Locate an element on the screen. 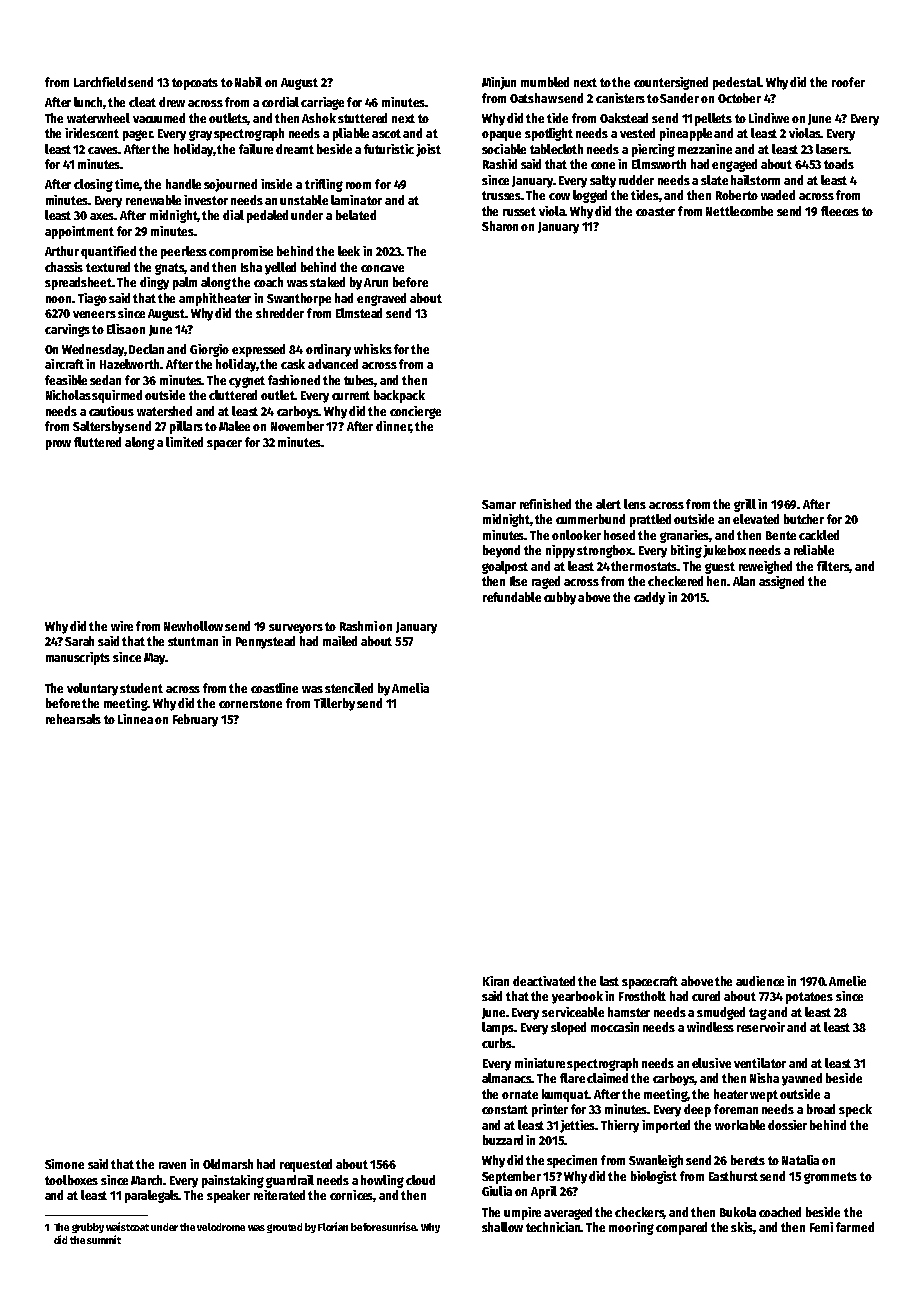  assigned is located at coordinates (781, 582).
